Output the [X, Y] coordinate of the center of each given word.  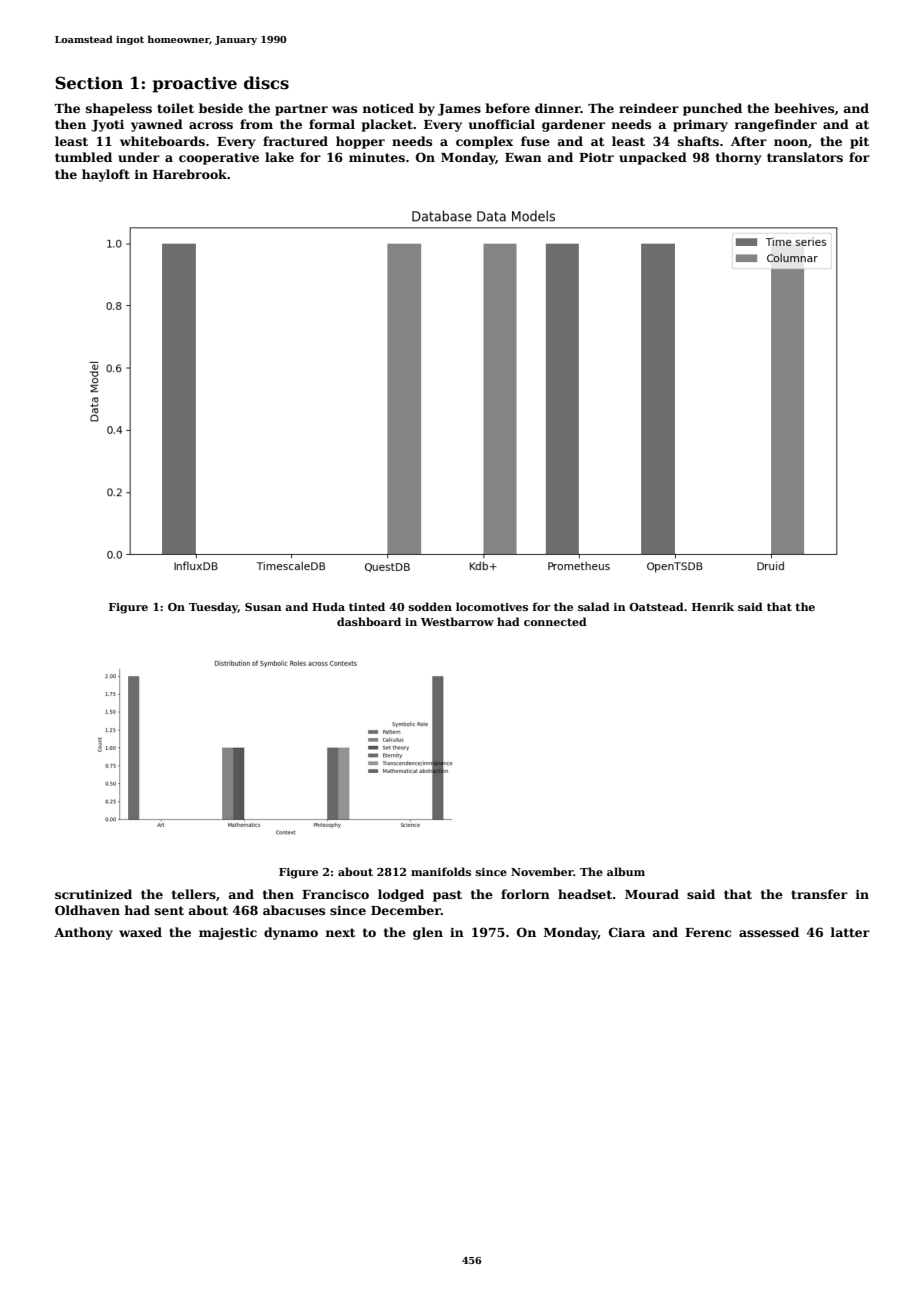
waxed [140, 932]
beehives [804, 108]
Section [89, 83]
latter [850, 932]
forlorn [525, 894]
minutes [377, 157]
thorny [738, 158]
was [344, 109]
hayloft [106, 175]
